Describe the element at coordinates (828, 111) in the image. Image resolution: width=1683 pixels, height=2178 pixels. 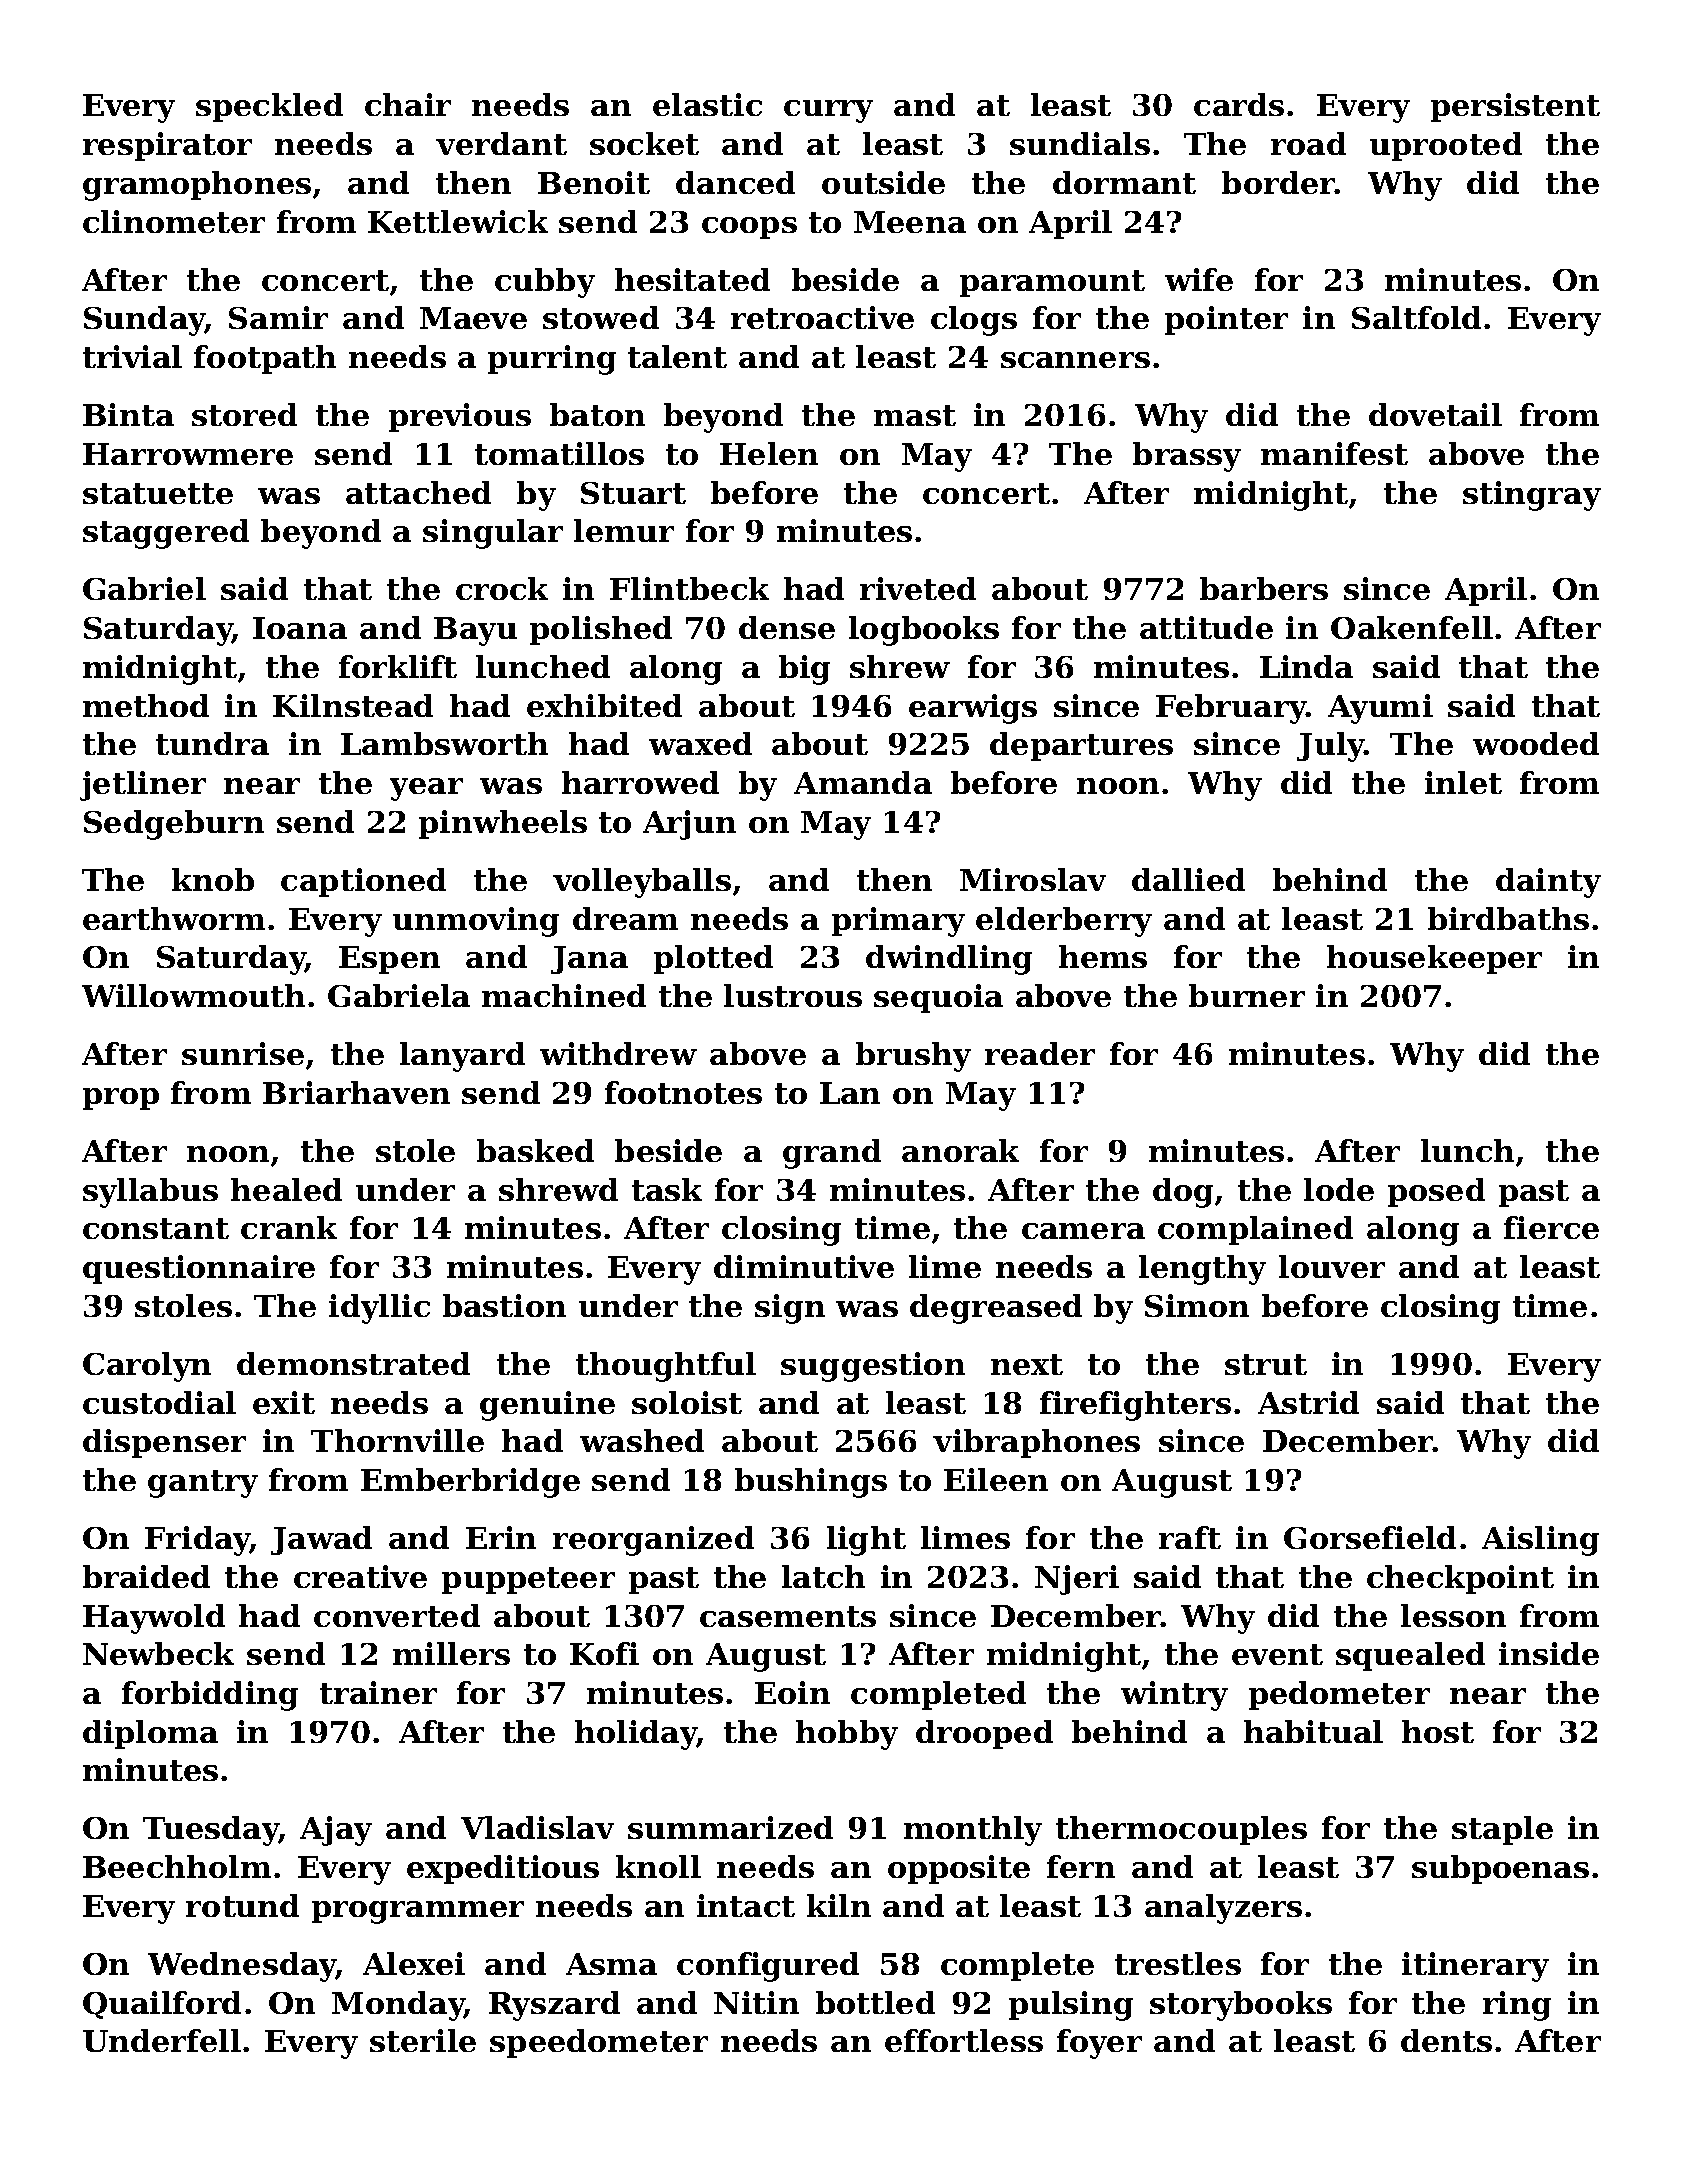
I see `curry` at that location.
